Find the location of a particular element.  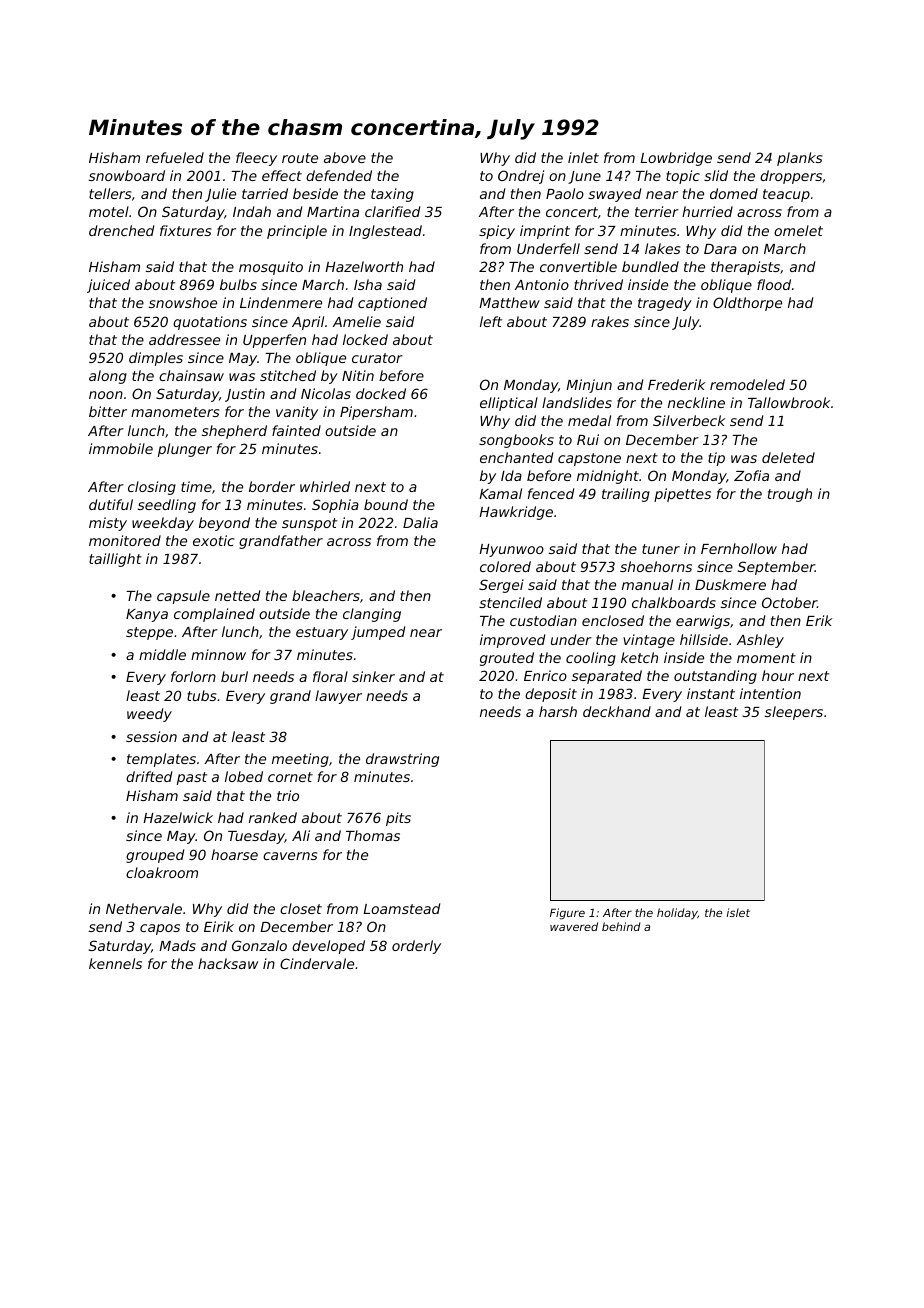

Lowbridge is located at coordinates (676, 159).
